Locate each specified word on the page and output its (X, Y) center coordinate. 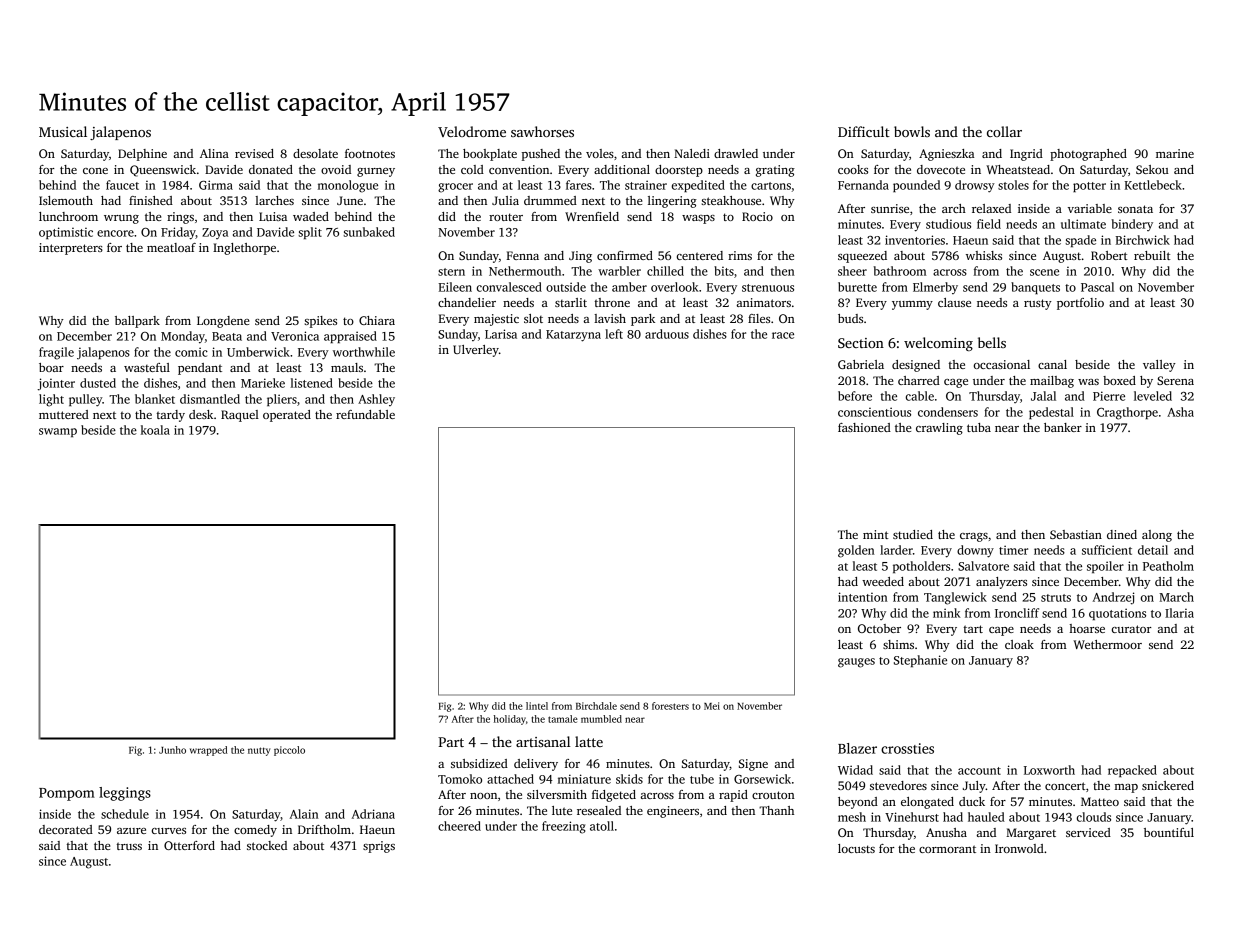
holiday (510, 720)
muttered (64, 414)
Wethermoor (1107, 644)
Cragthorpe (1127, 413)
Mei (712, 706)
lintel (537, 706)
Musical (63, 131)
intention (862, 597)
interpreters (71, 249)
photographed (1088, 155)
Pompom (67, 794)
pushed (541, 155)
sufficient (1107, 550)
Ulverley (476, 351)
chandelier (467, 302)
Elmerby (935, 288)
